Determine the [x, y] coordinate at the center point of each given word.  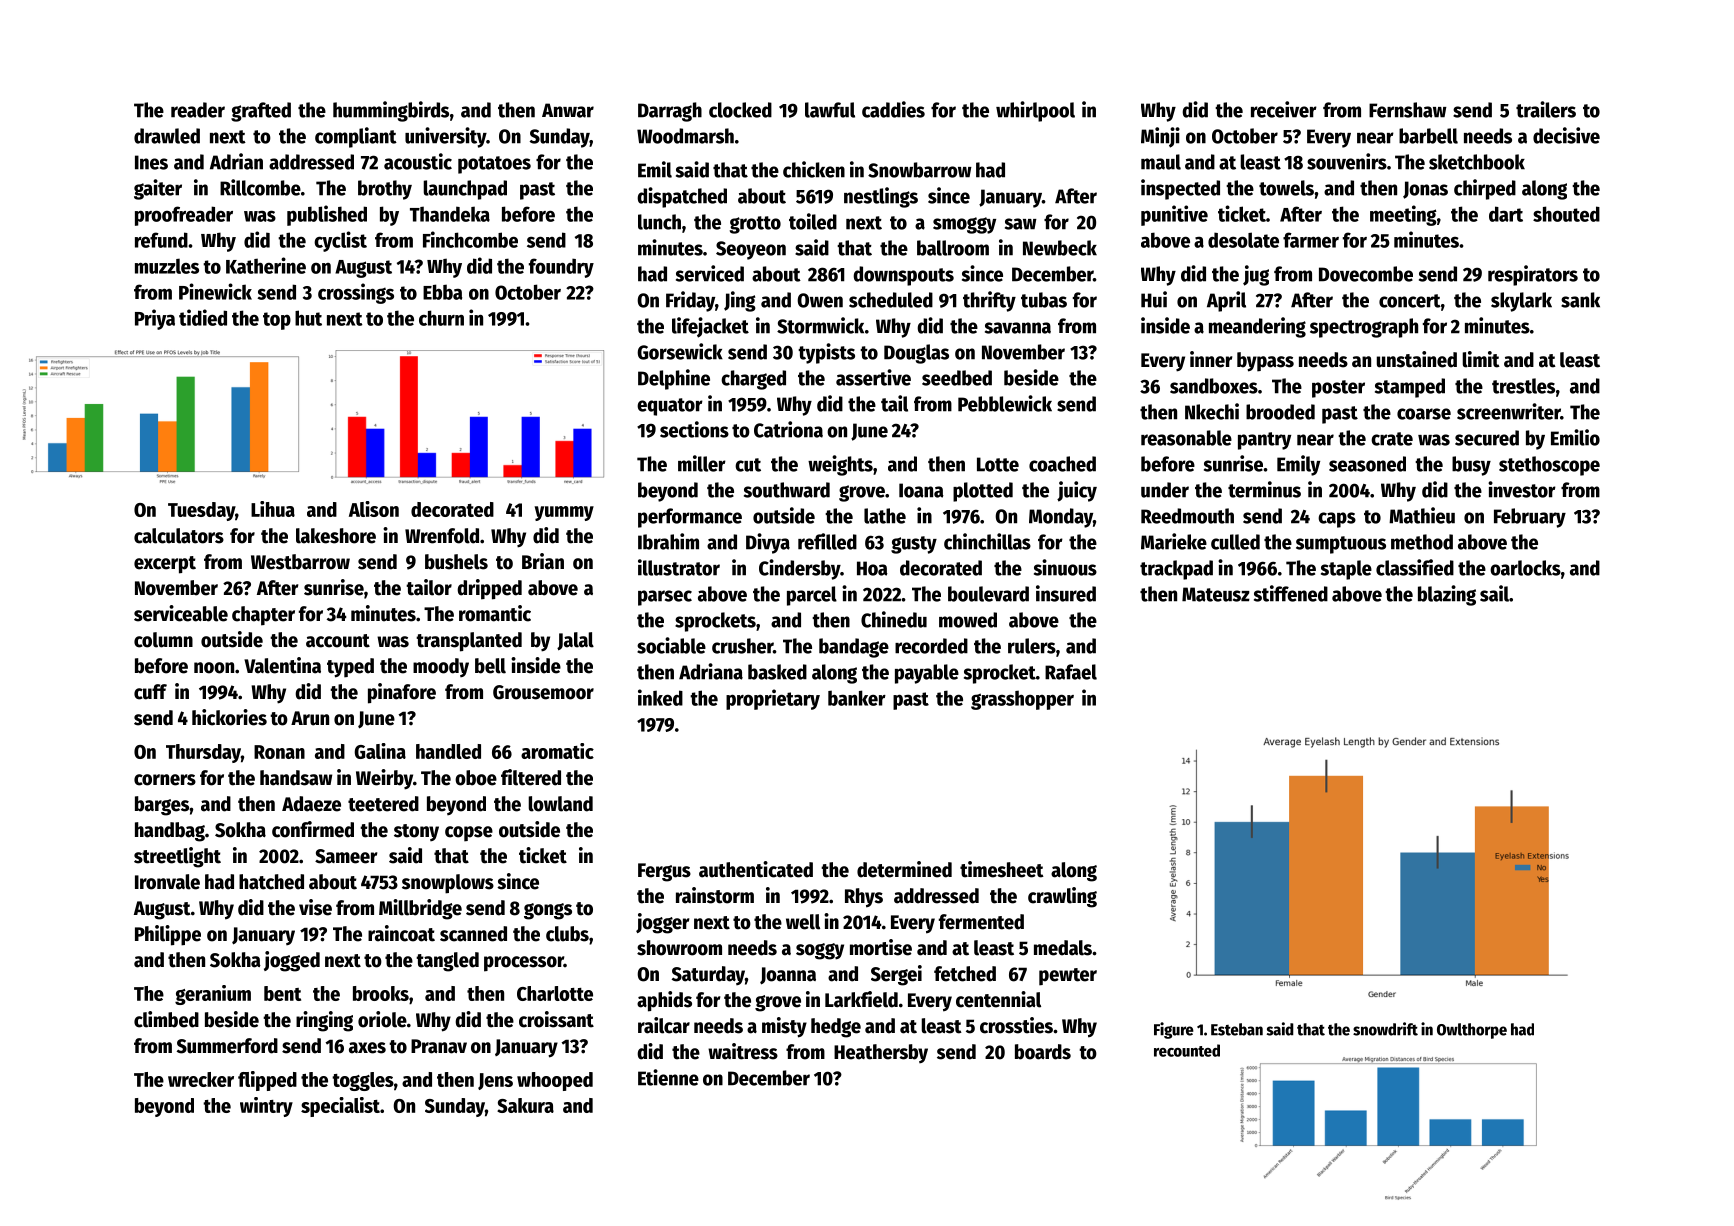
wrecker [201, 1079]
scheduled [891, 300]
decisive [1566, 135]
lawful [830, 110]
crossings [356, 293]
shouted [1566, 214]
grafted [261, 112]
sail [1494, 593]
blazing [1447, 595]
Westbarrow [300, 562]
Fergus [664, 872]
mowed [968, 620]
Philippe [168, 935]
